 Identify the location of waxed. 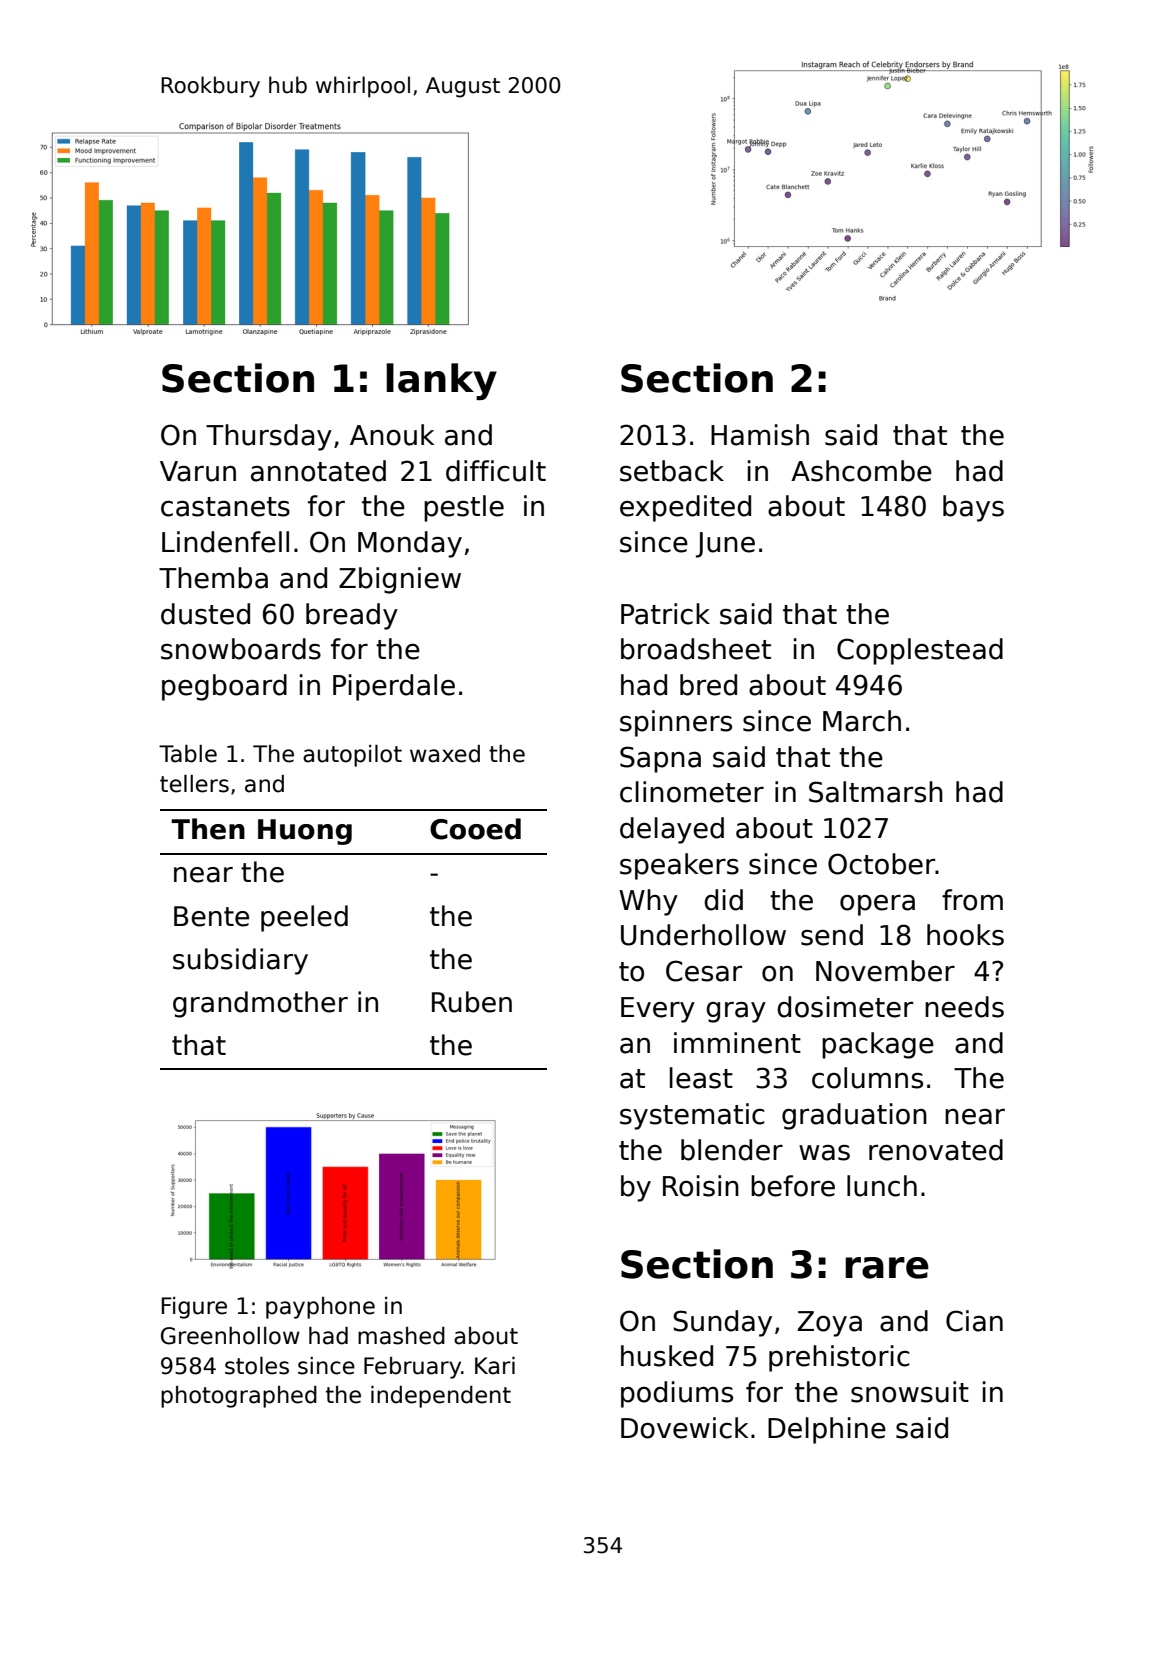
(445, 754).
